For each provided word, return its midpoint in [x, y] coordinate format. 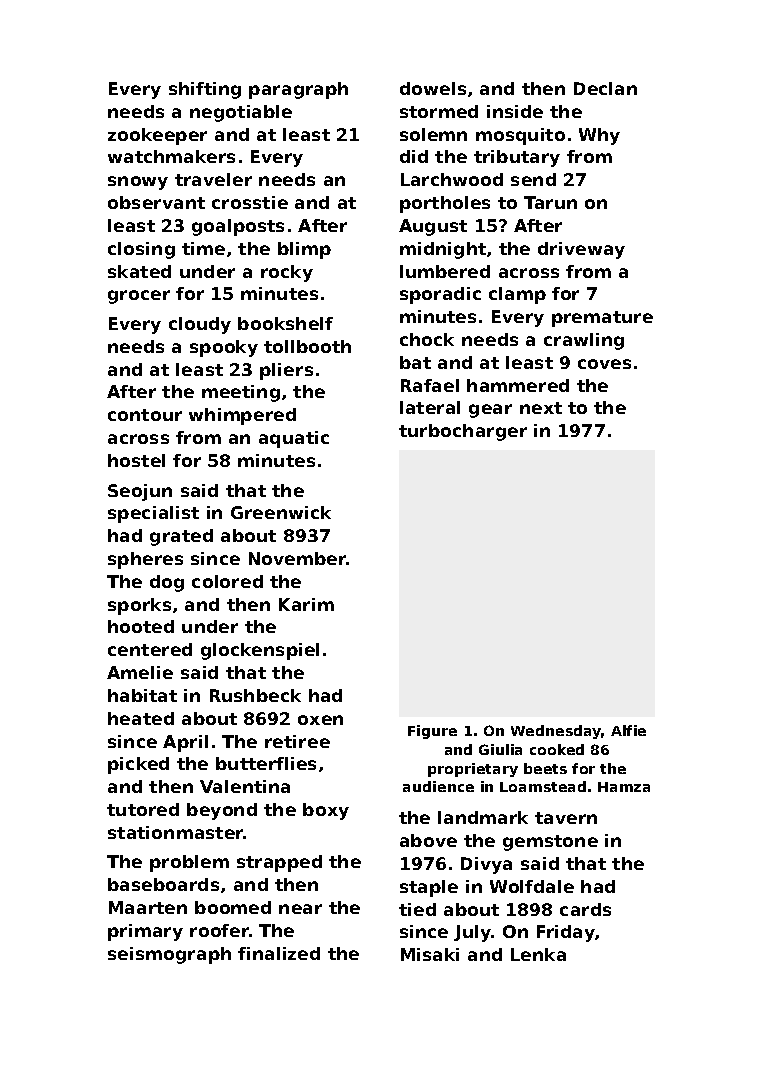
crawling [584, 341]
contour [145, 415]
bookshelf [285, 323]
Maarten [148, 907]
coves [604, 364]
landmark [483, 817]
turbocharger [463, 432]
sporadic [440, 295]
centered [150, 649]
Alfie [628, 730]
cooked [557, 749]
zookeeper [157, 136]
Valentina [245, 786]
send [533, 179]
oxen [320, 720]
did [414, 156]
